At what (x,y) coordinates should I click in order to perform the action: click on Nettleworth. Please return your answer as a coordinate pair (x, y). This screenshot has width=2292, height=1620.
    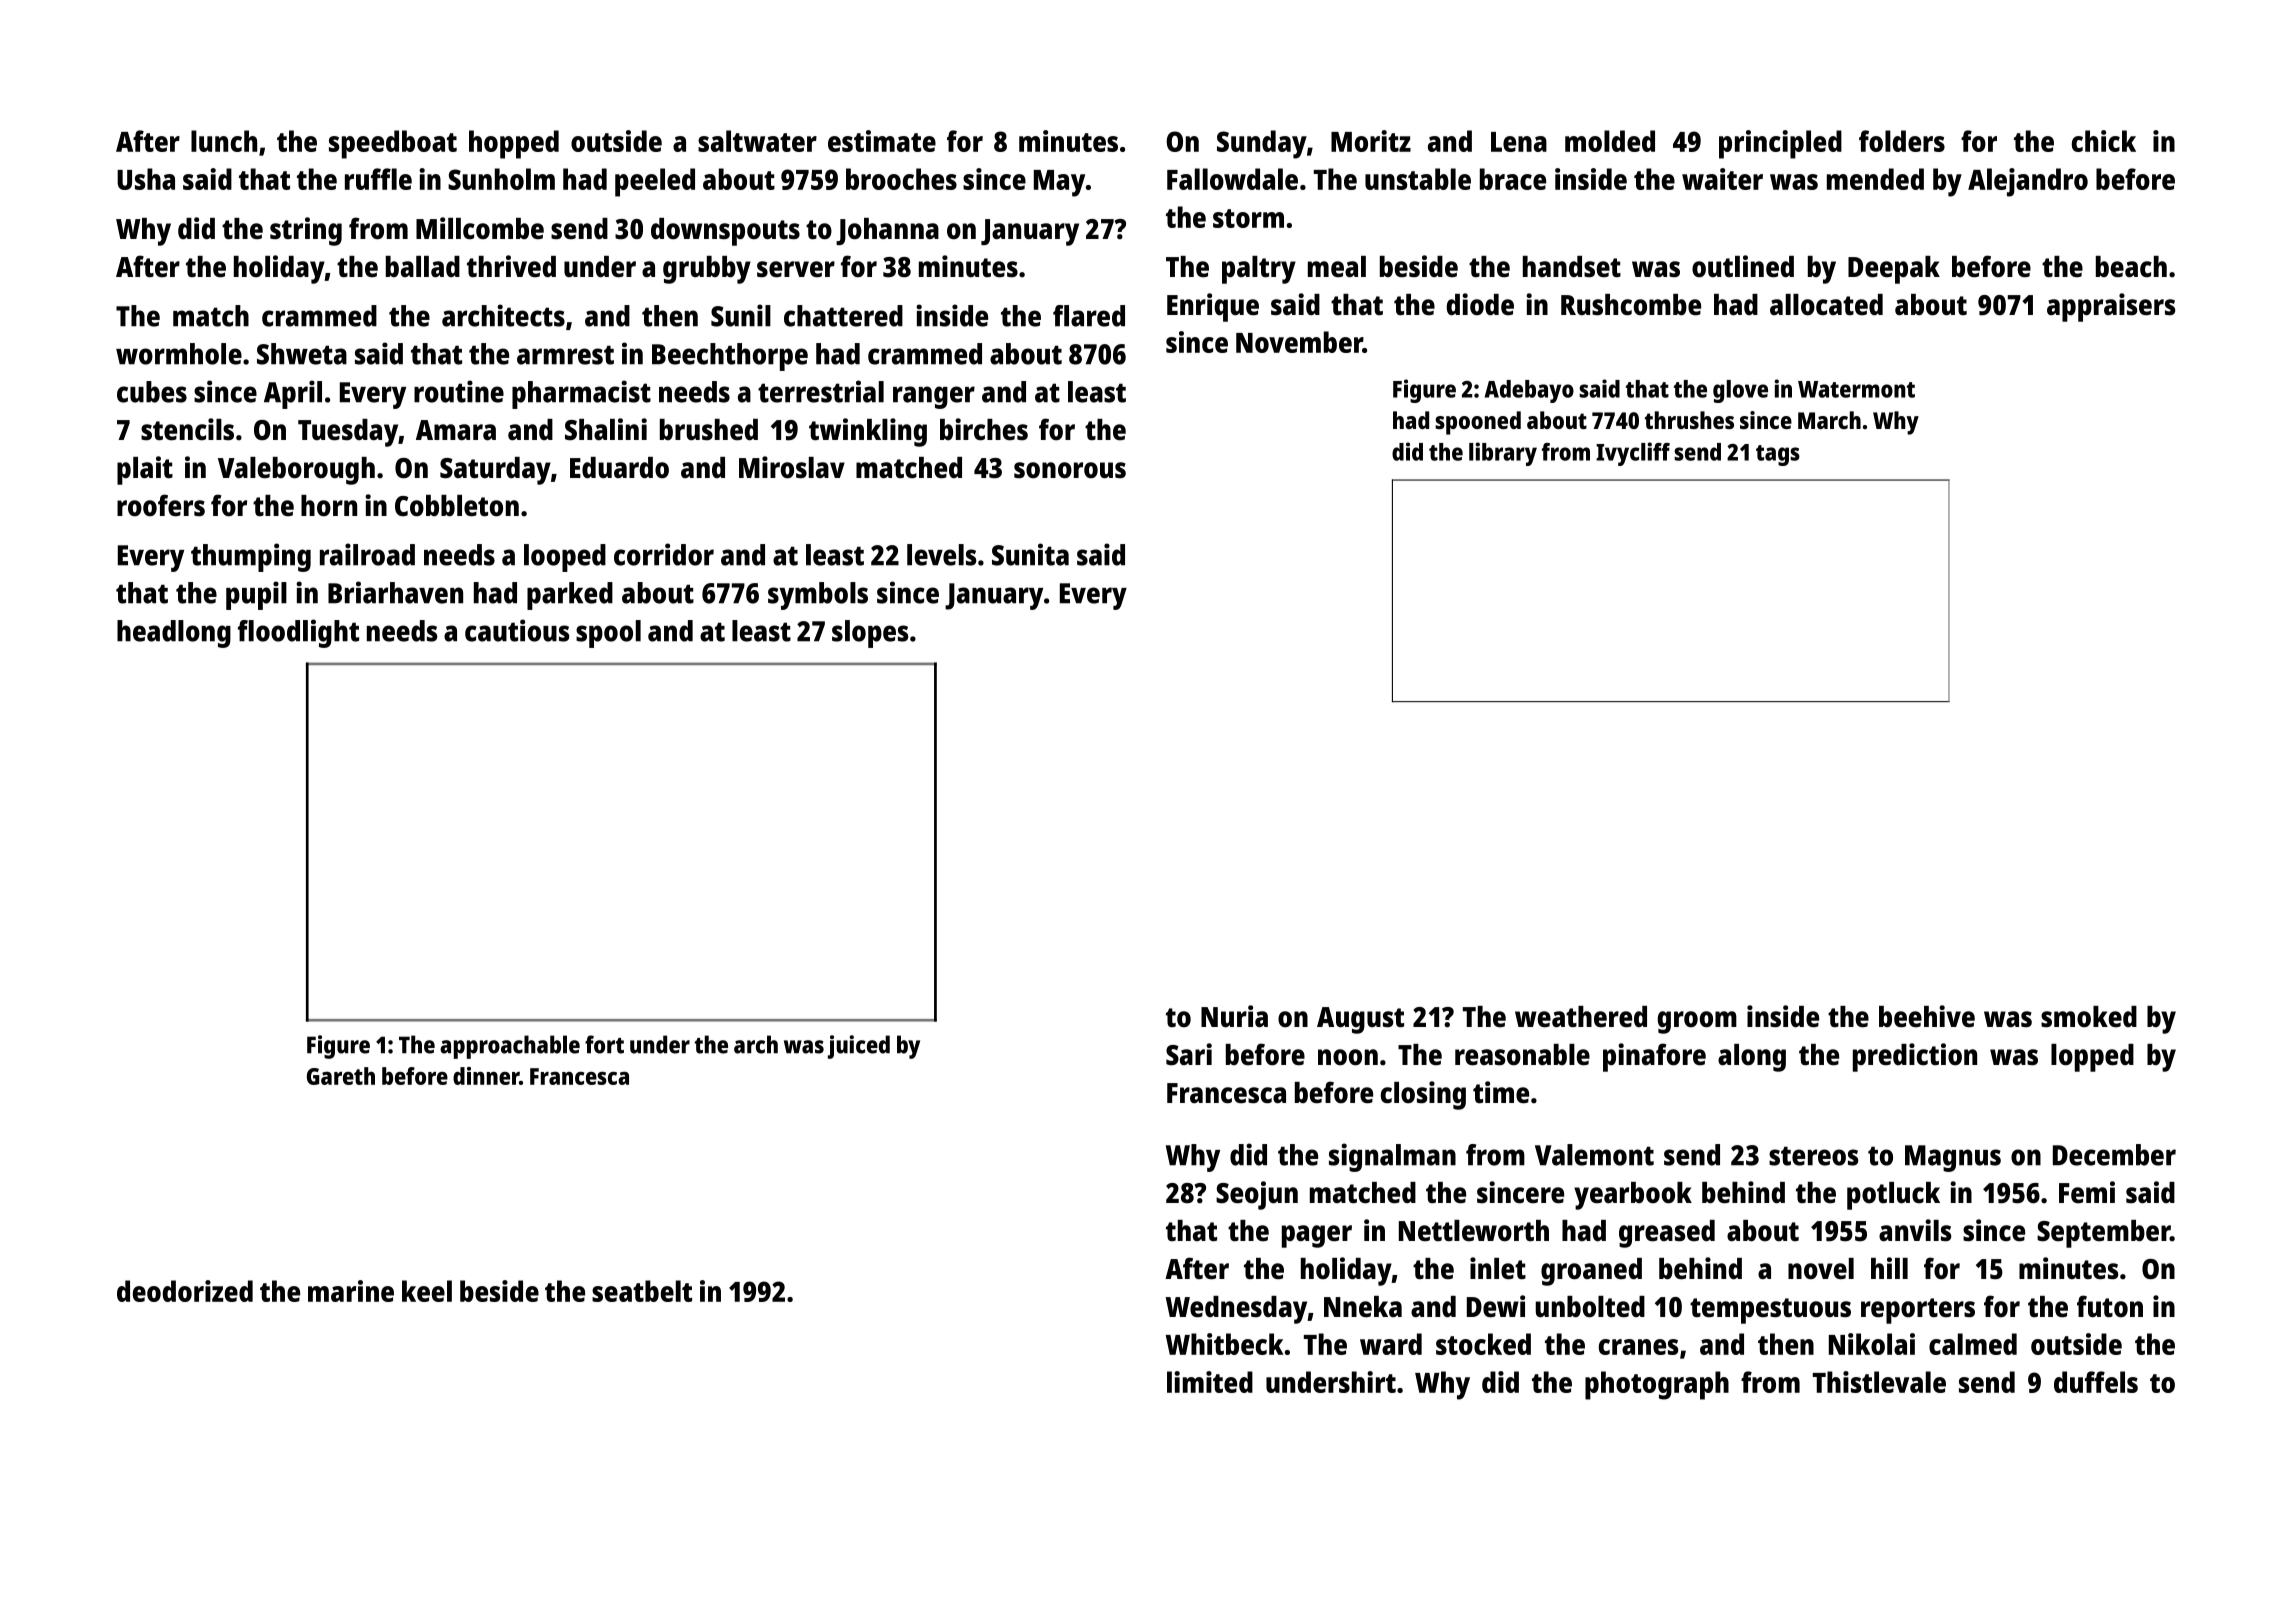
    Looking at the image, I should click on (1474, 1231).
